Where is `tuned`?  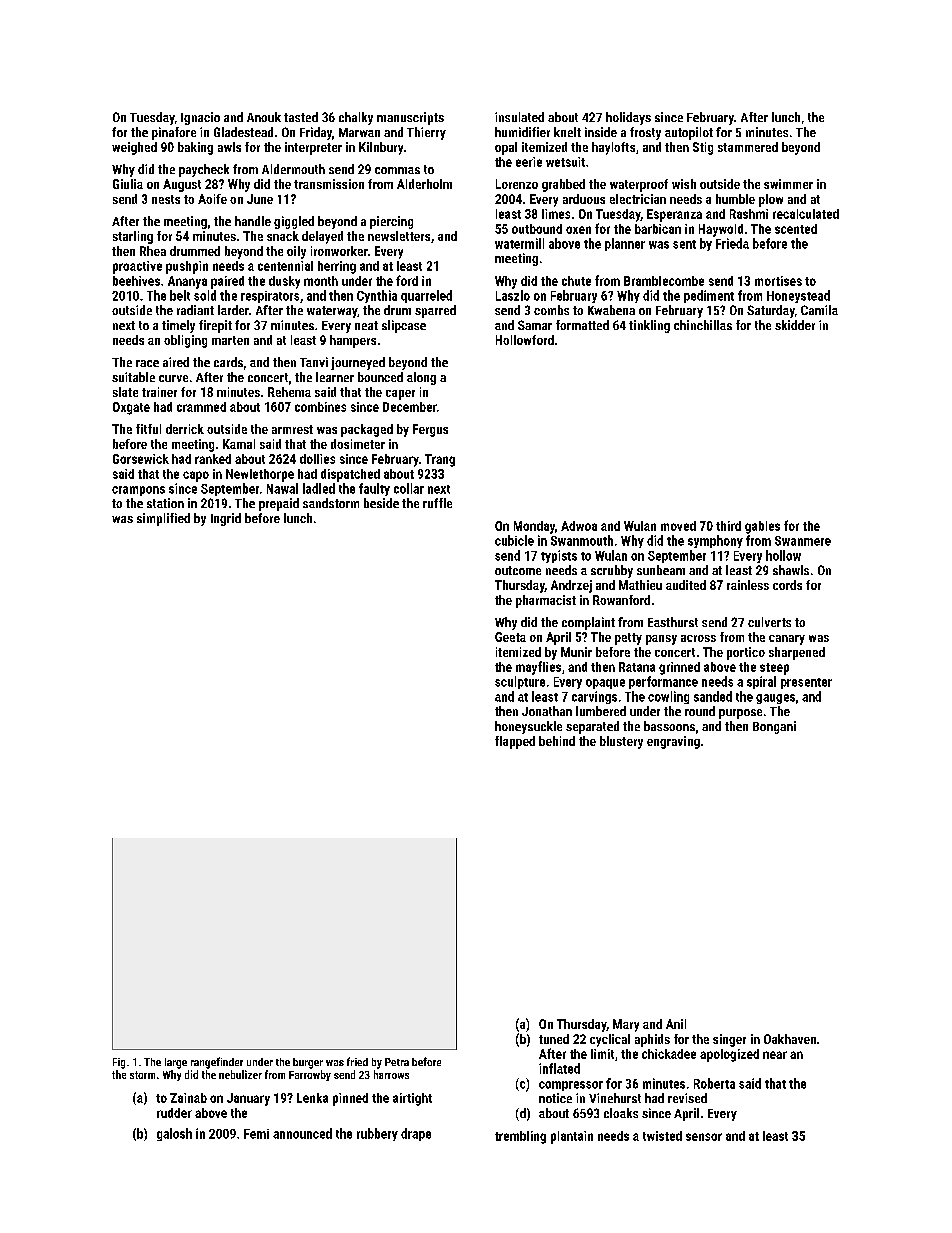 tuned is located at coordinates (554, 1039).
